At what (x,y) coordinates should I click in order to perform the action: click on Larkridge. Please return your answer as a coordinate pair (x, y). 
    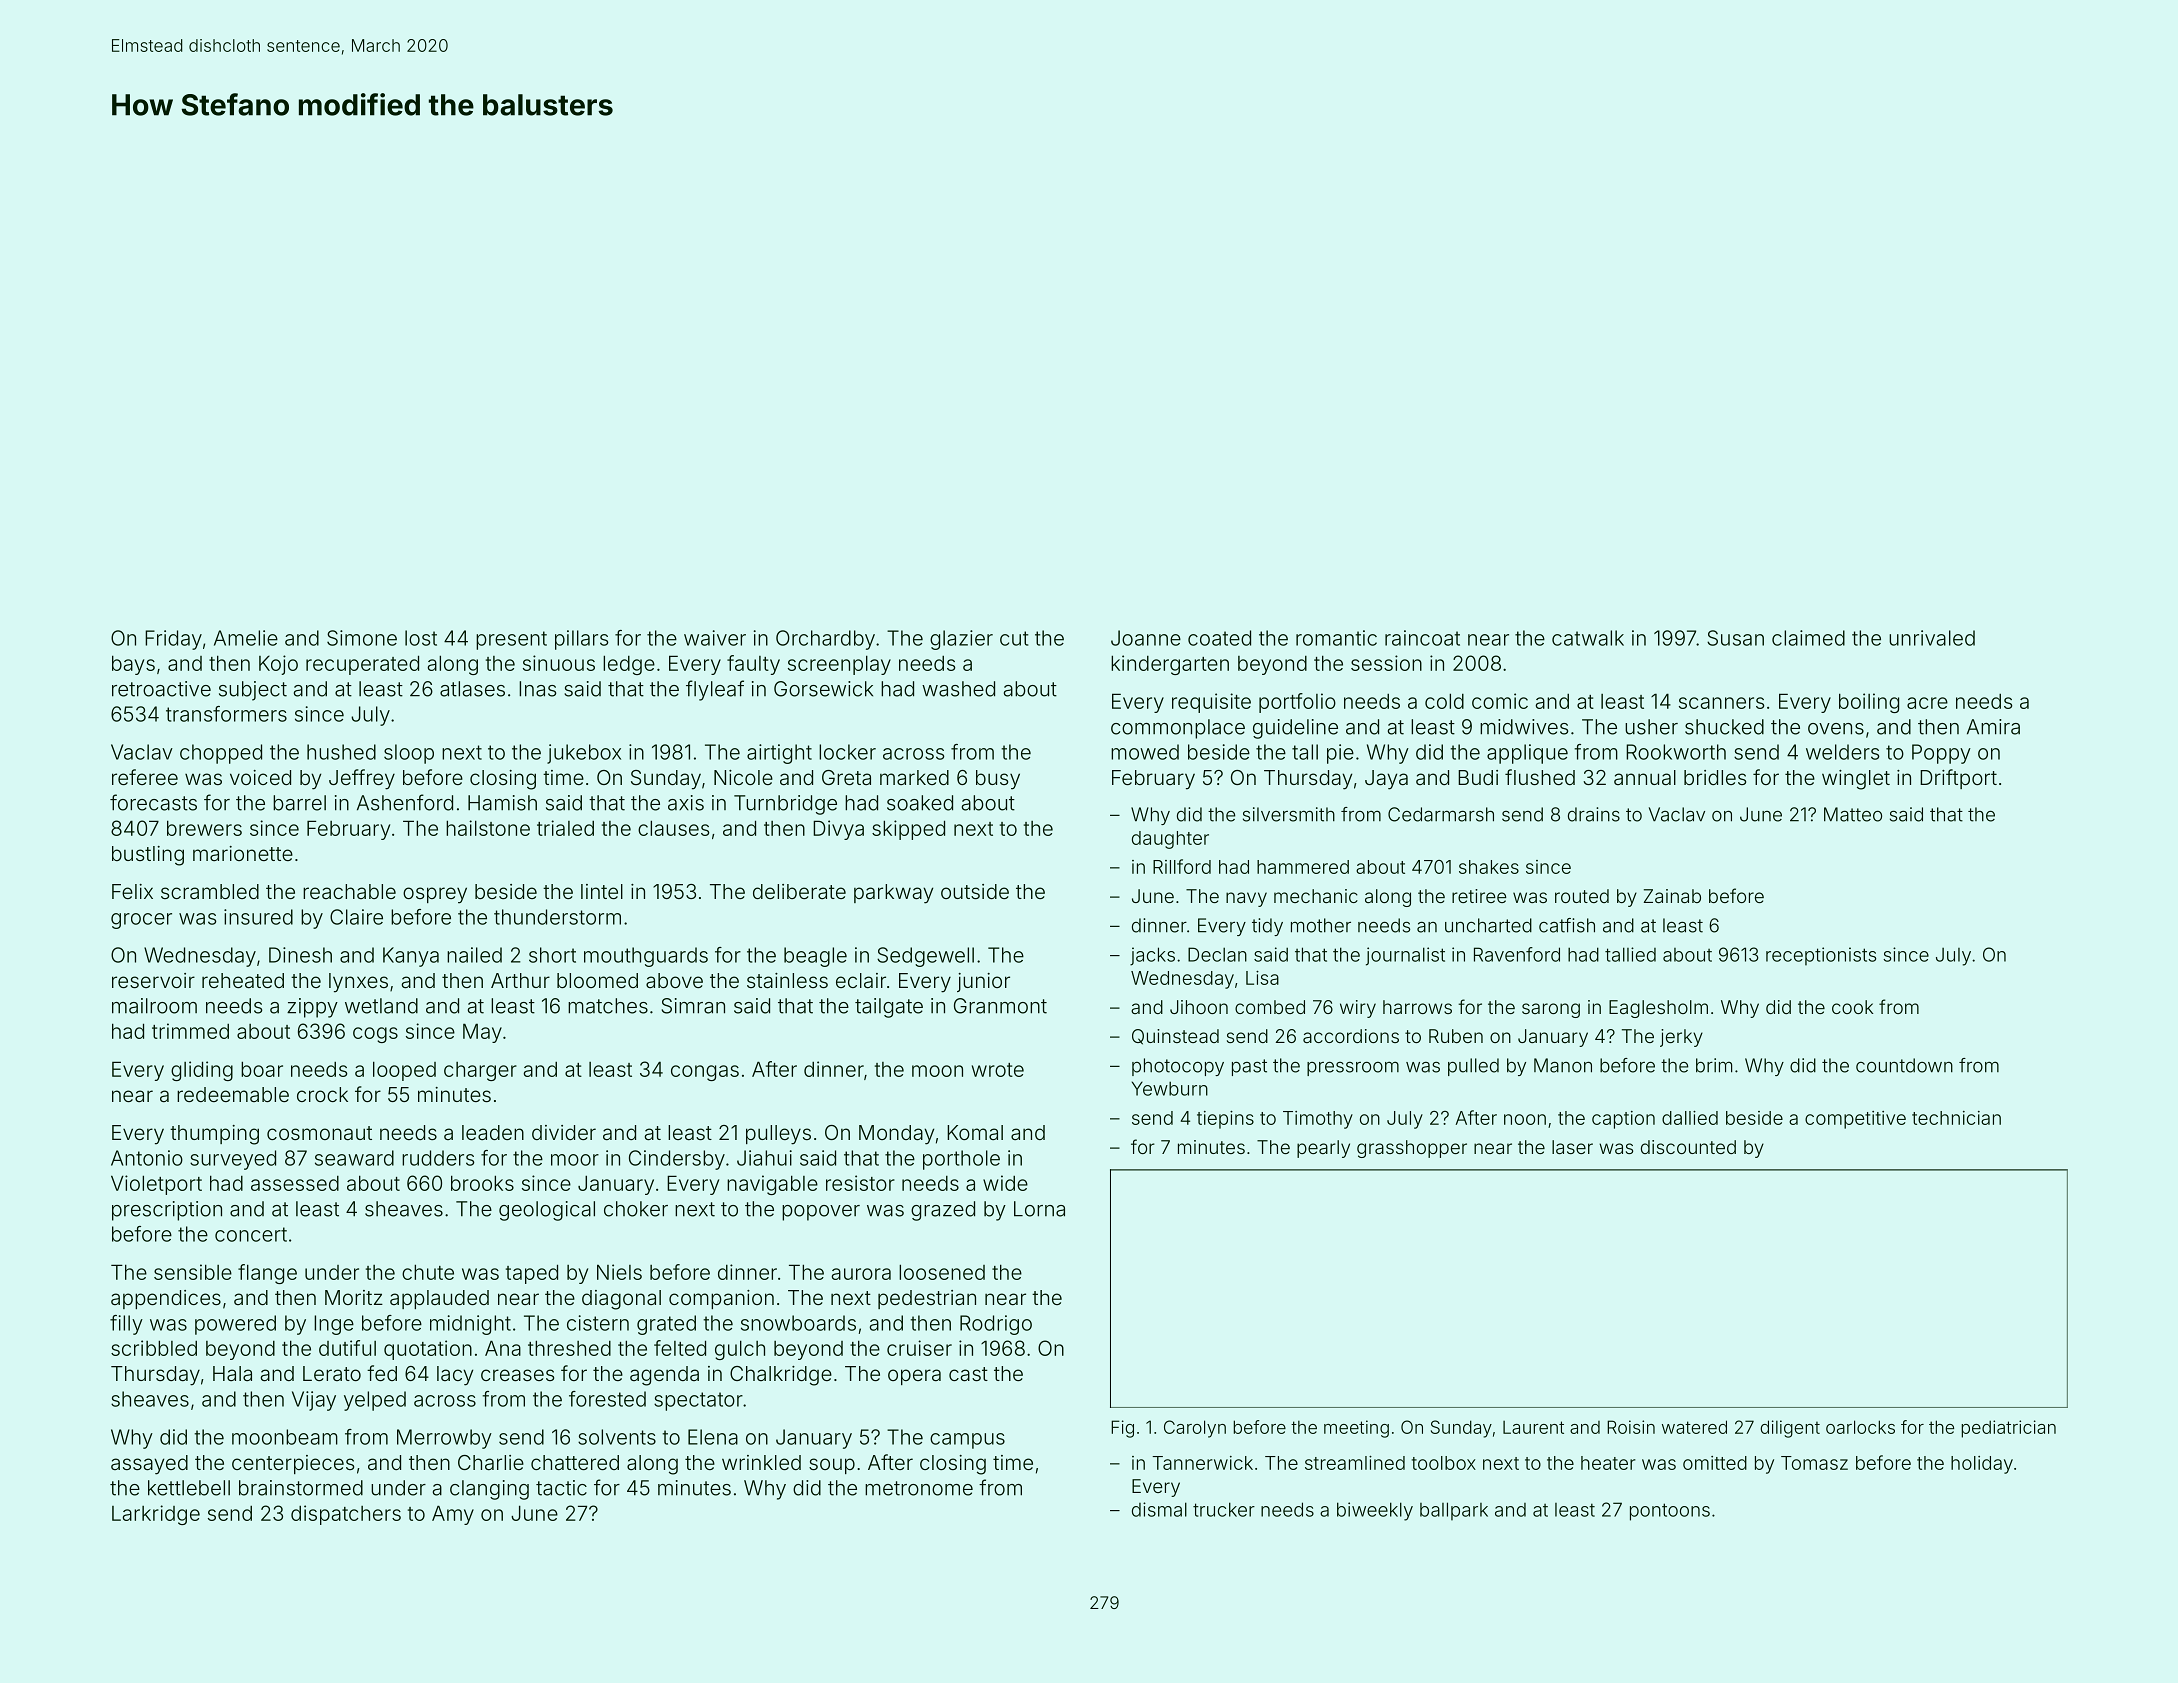
    Looking at the image, I should click on (156, 1515).
